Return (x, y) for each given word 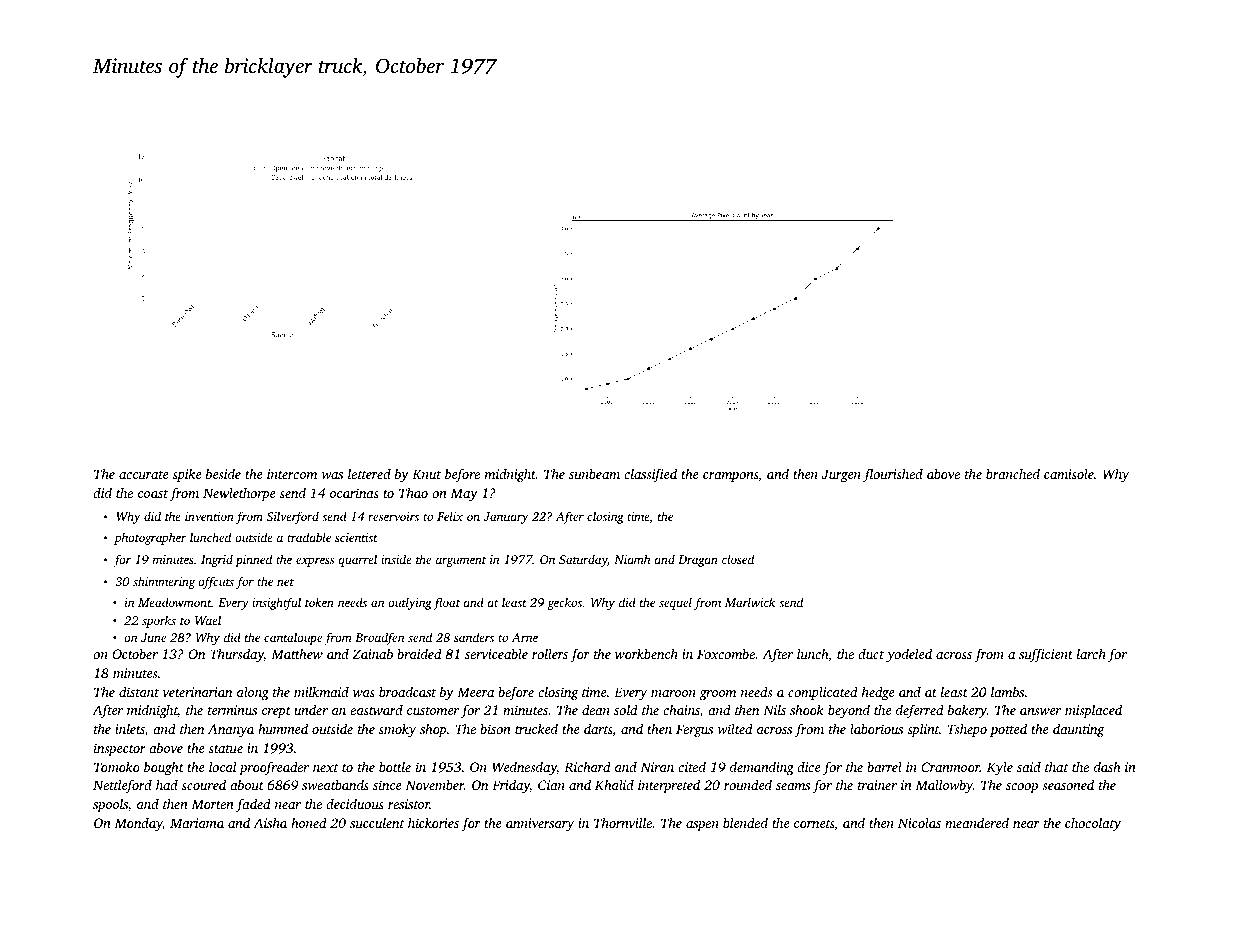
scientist (356, 537)
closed (738, 559)
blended (745, 822)
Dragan (698, 561)
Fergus (694, 730)
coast (153, 494)
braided (419, 653)
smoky (397, 730)
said (1029, 767)
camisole (1069, 474)
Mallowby (944, 786)
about (247, 784)
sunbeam (594, 474)
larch (1091, 653)
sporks (159, 621)
